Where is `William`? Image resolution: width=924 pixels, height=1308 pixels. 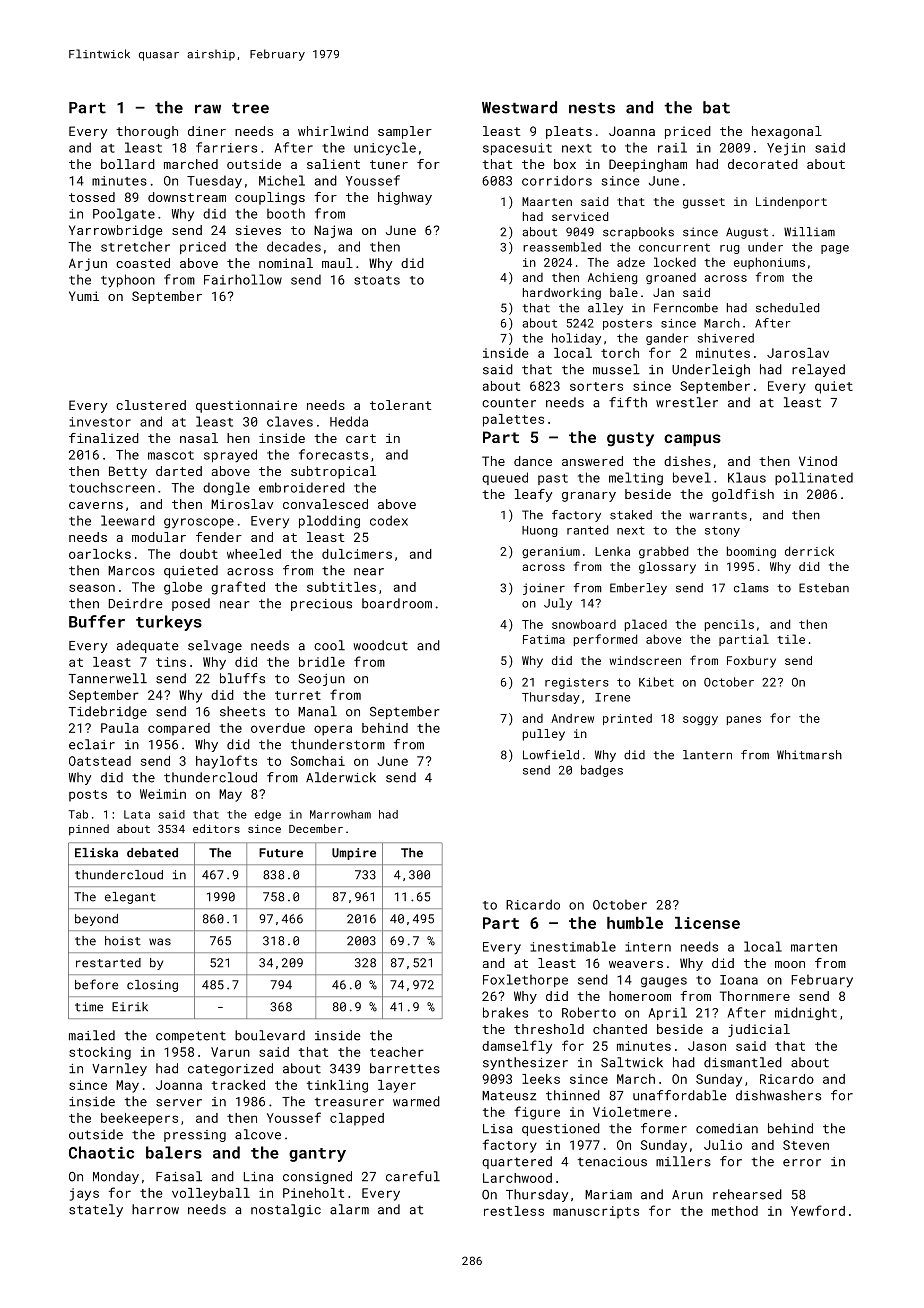 William is located at coordinates (809, 232).
